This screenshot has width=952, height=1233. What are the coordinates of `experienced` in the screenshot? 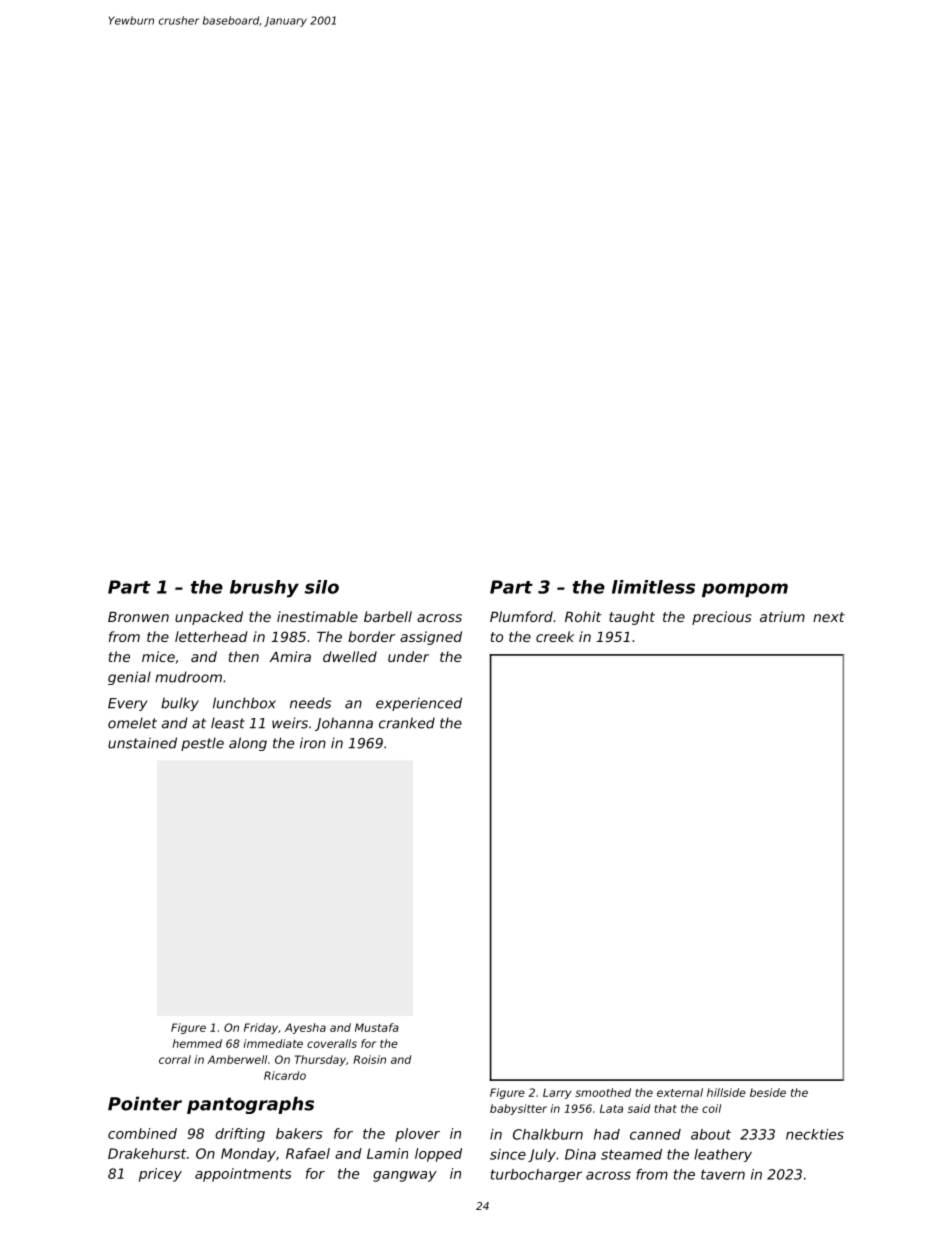 It's located at (419, 704).
